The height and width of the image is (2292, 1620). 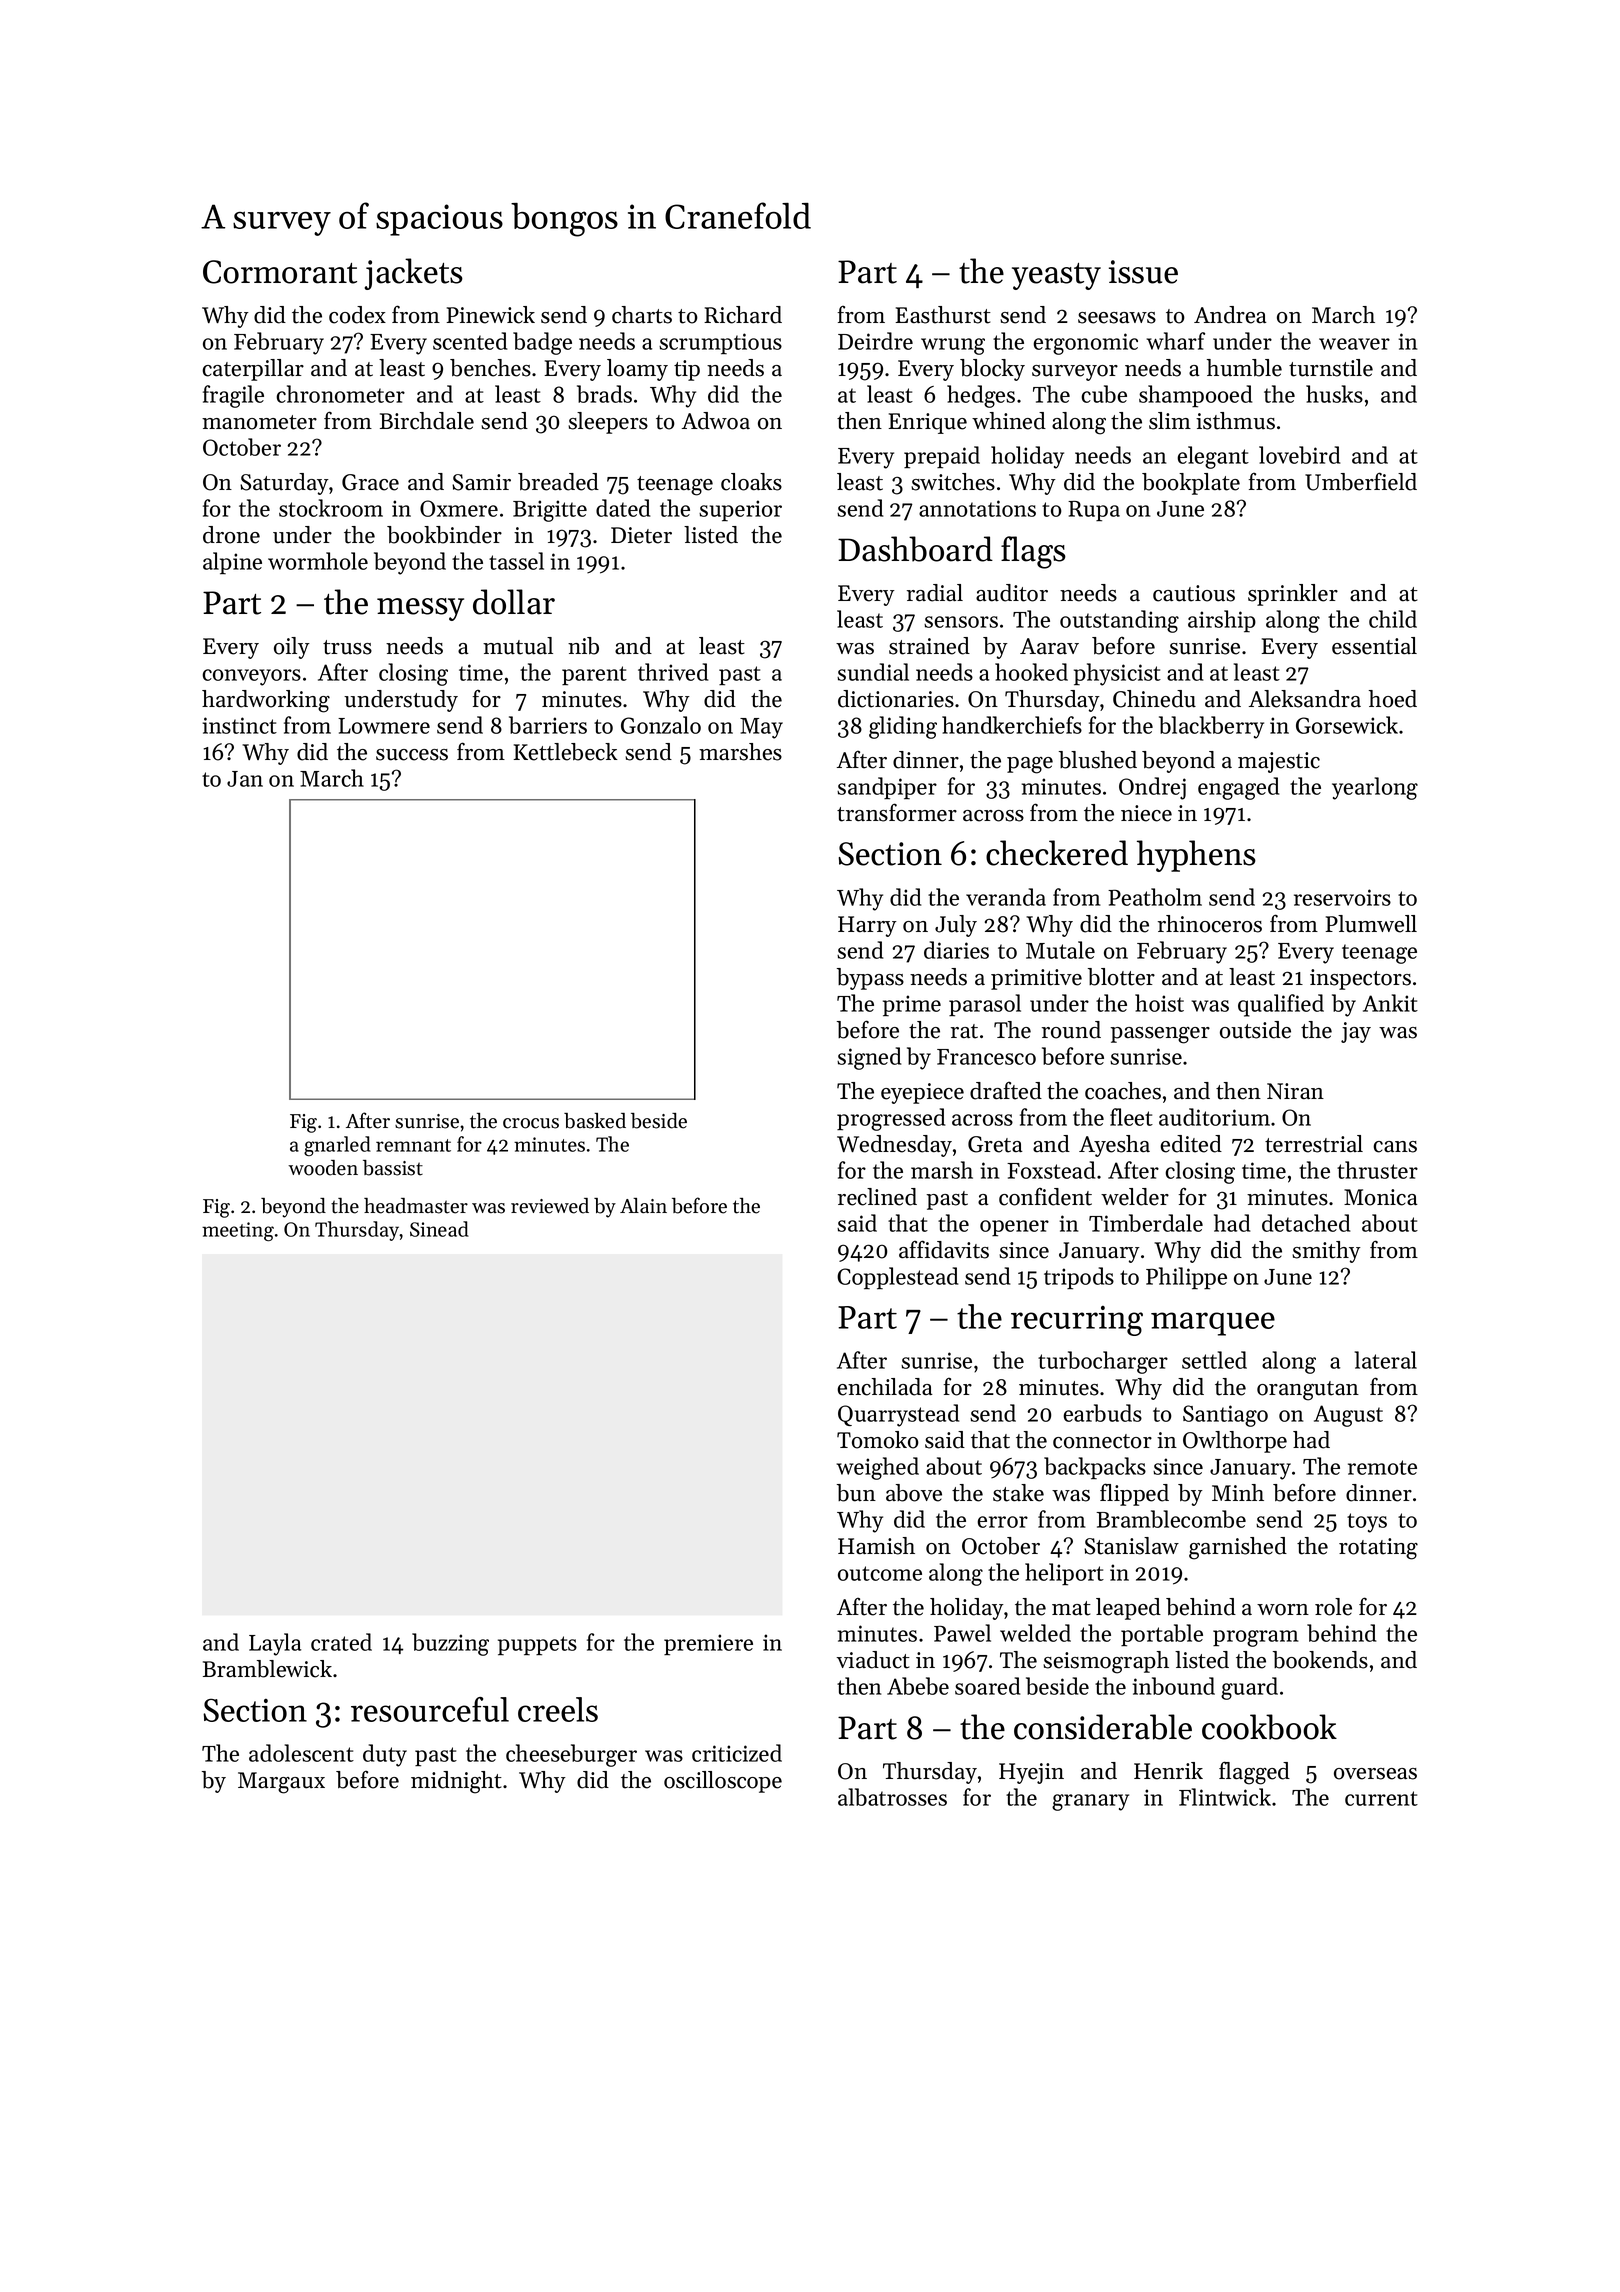 What do you see at coordinates (1235, 421) in the image?
I see `isthmus` at bounding box center [1235, 421].
